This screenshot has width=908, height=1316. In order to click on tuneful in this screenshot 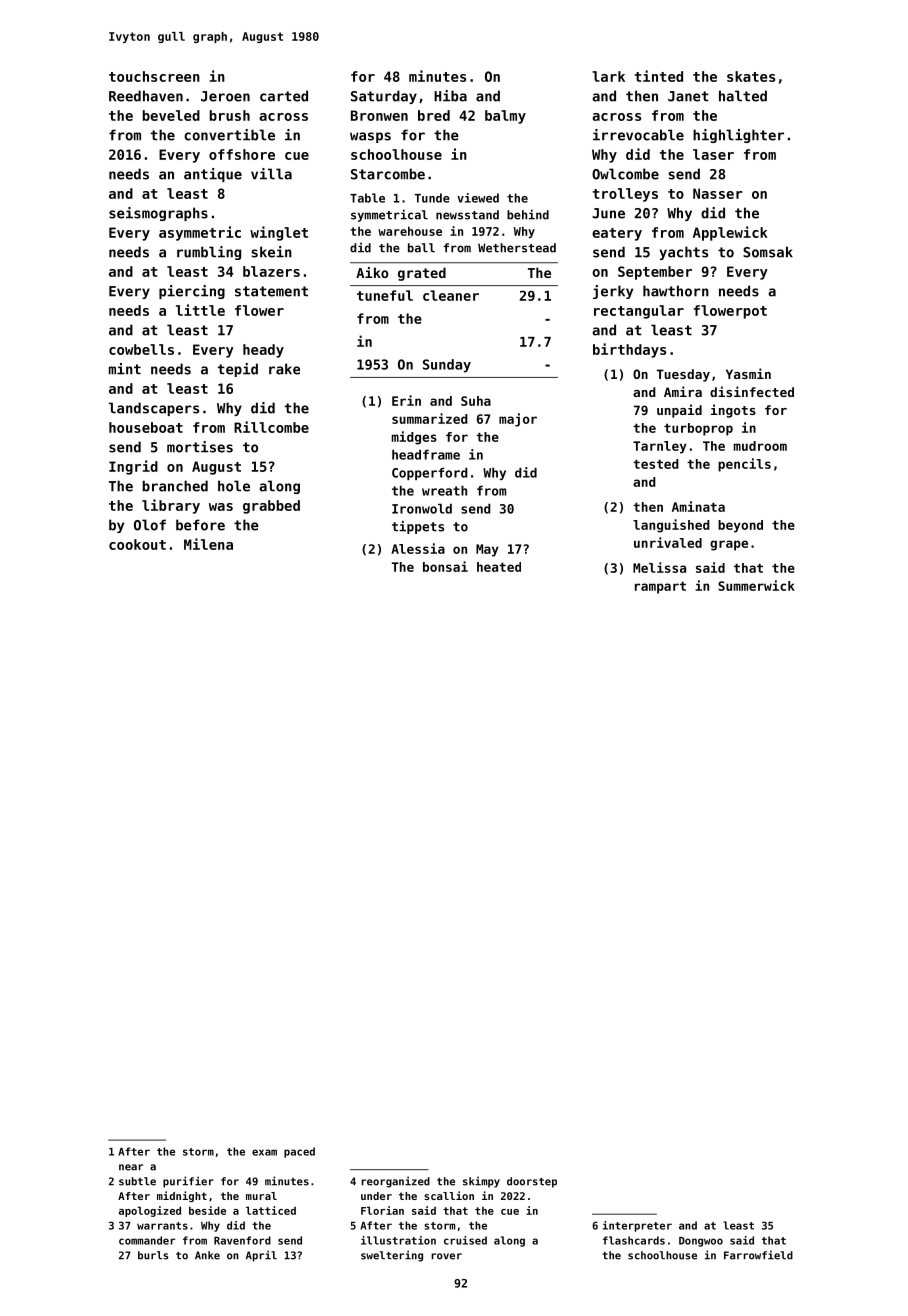, I will do `click(385, 295)`.
